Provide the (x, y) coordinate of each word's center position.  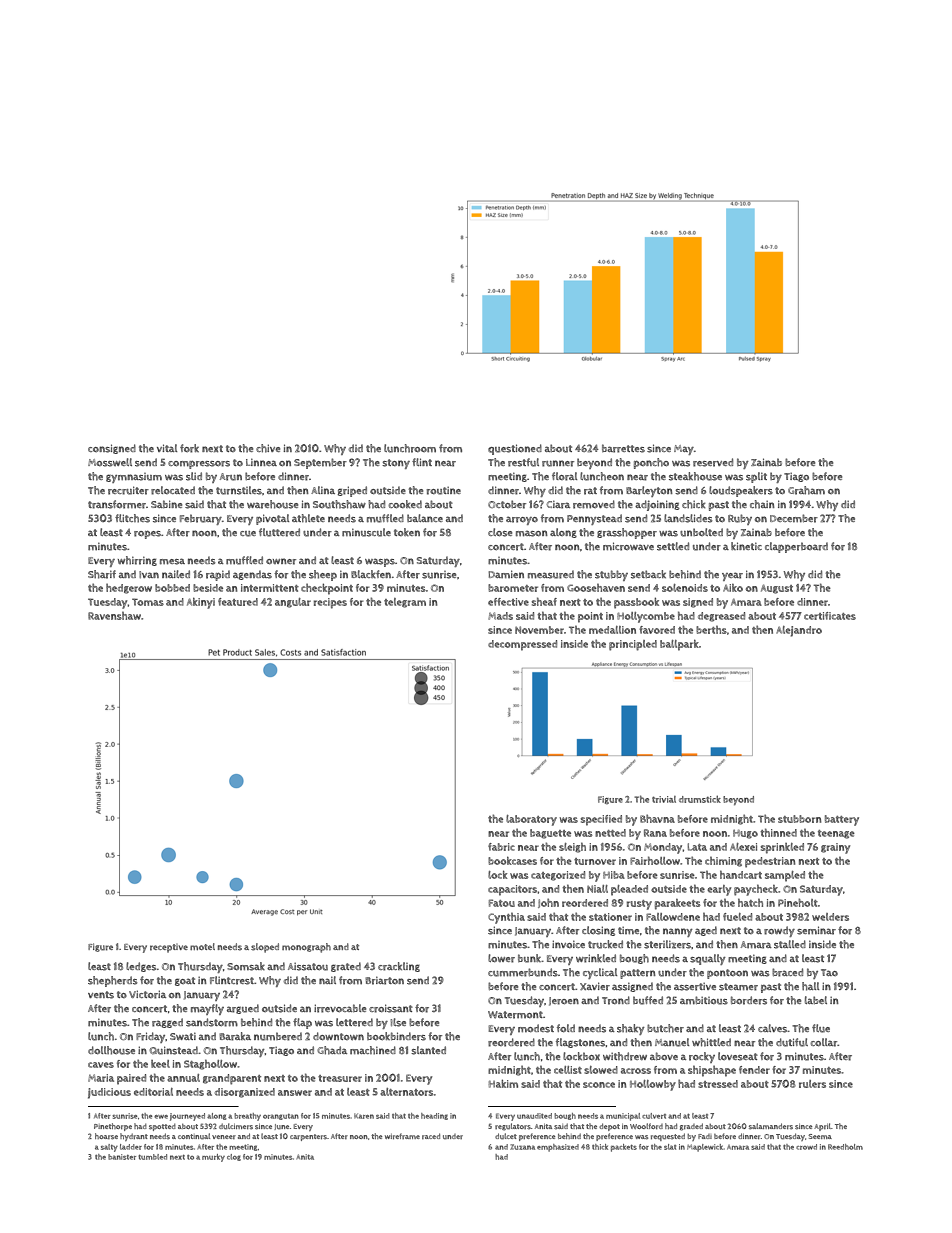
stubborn (799, 819)
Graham (806, 490)
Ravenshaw (114, 615)
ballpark (679, 645)
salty (109, 1148)
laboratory (531, 820)
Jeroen (564, 1001)
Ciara (558, 504)
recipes (330, 603)
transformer (117, 504)
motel (202, 946)
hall (810, 986)
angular (293, 603)
